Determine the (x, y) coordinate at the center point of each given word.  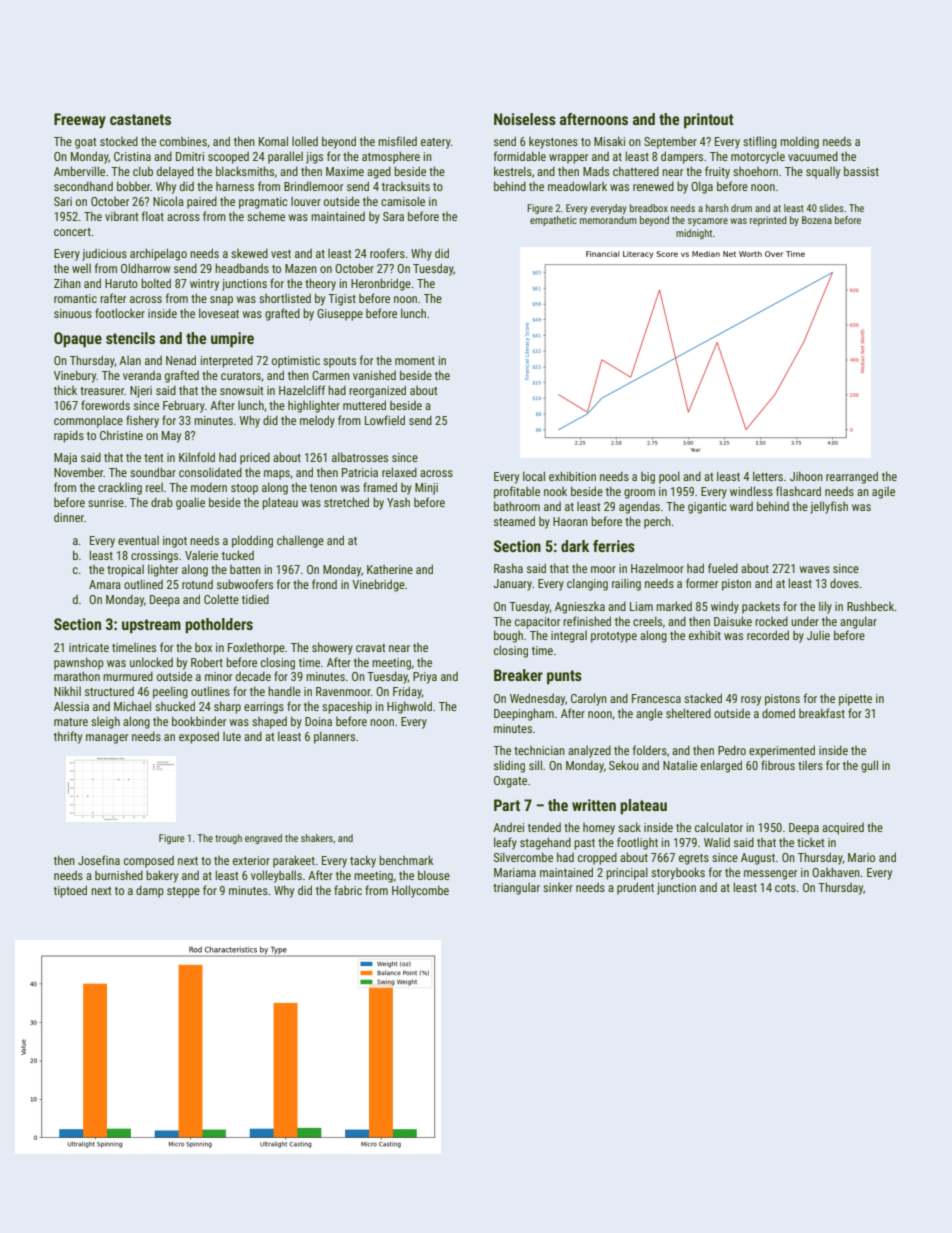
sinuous (73, 313)
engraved (263, 839)
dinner (69, 517)
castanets (140, 119)
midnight (694, 234)
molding (799, 142)
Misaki (609, 141)
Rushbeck (871, 606)
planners (334, 737)
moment (415, 361)
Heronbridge (381, 284)
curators (241, 376)
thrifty (68, 737)
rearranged (852, 477)
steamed (514, 521)
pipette (855, 700)
